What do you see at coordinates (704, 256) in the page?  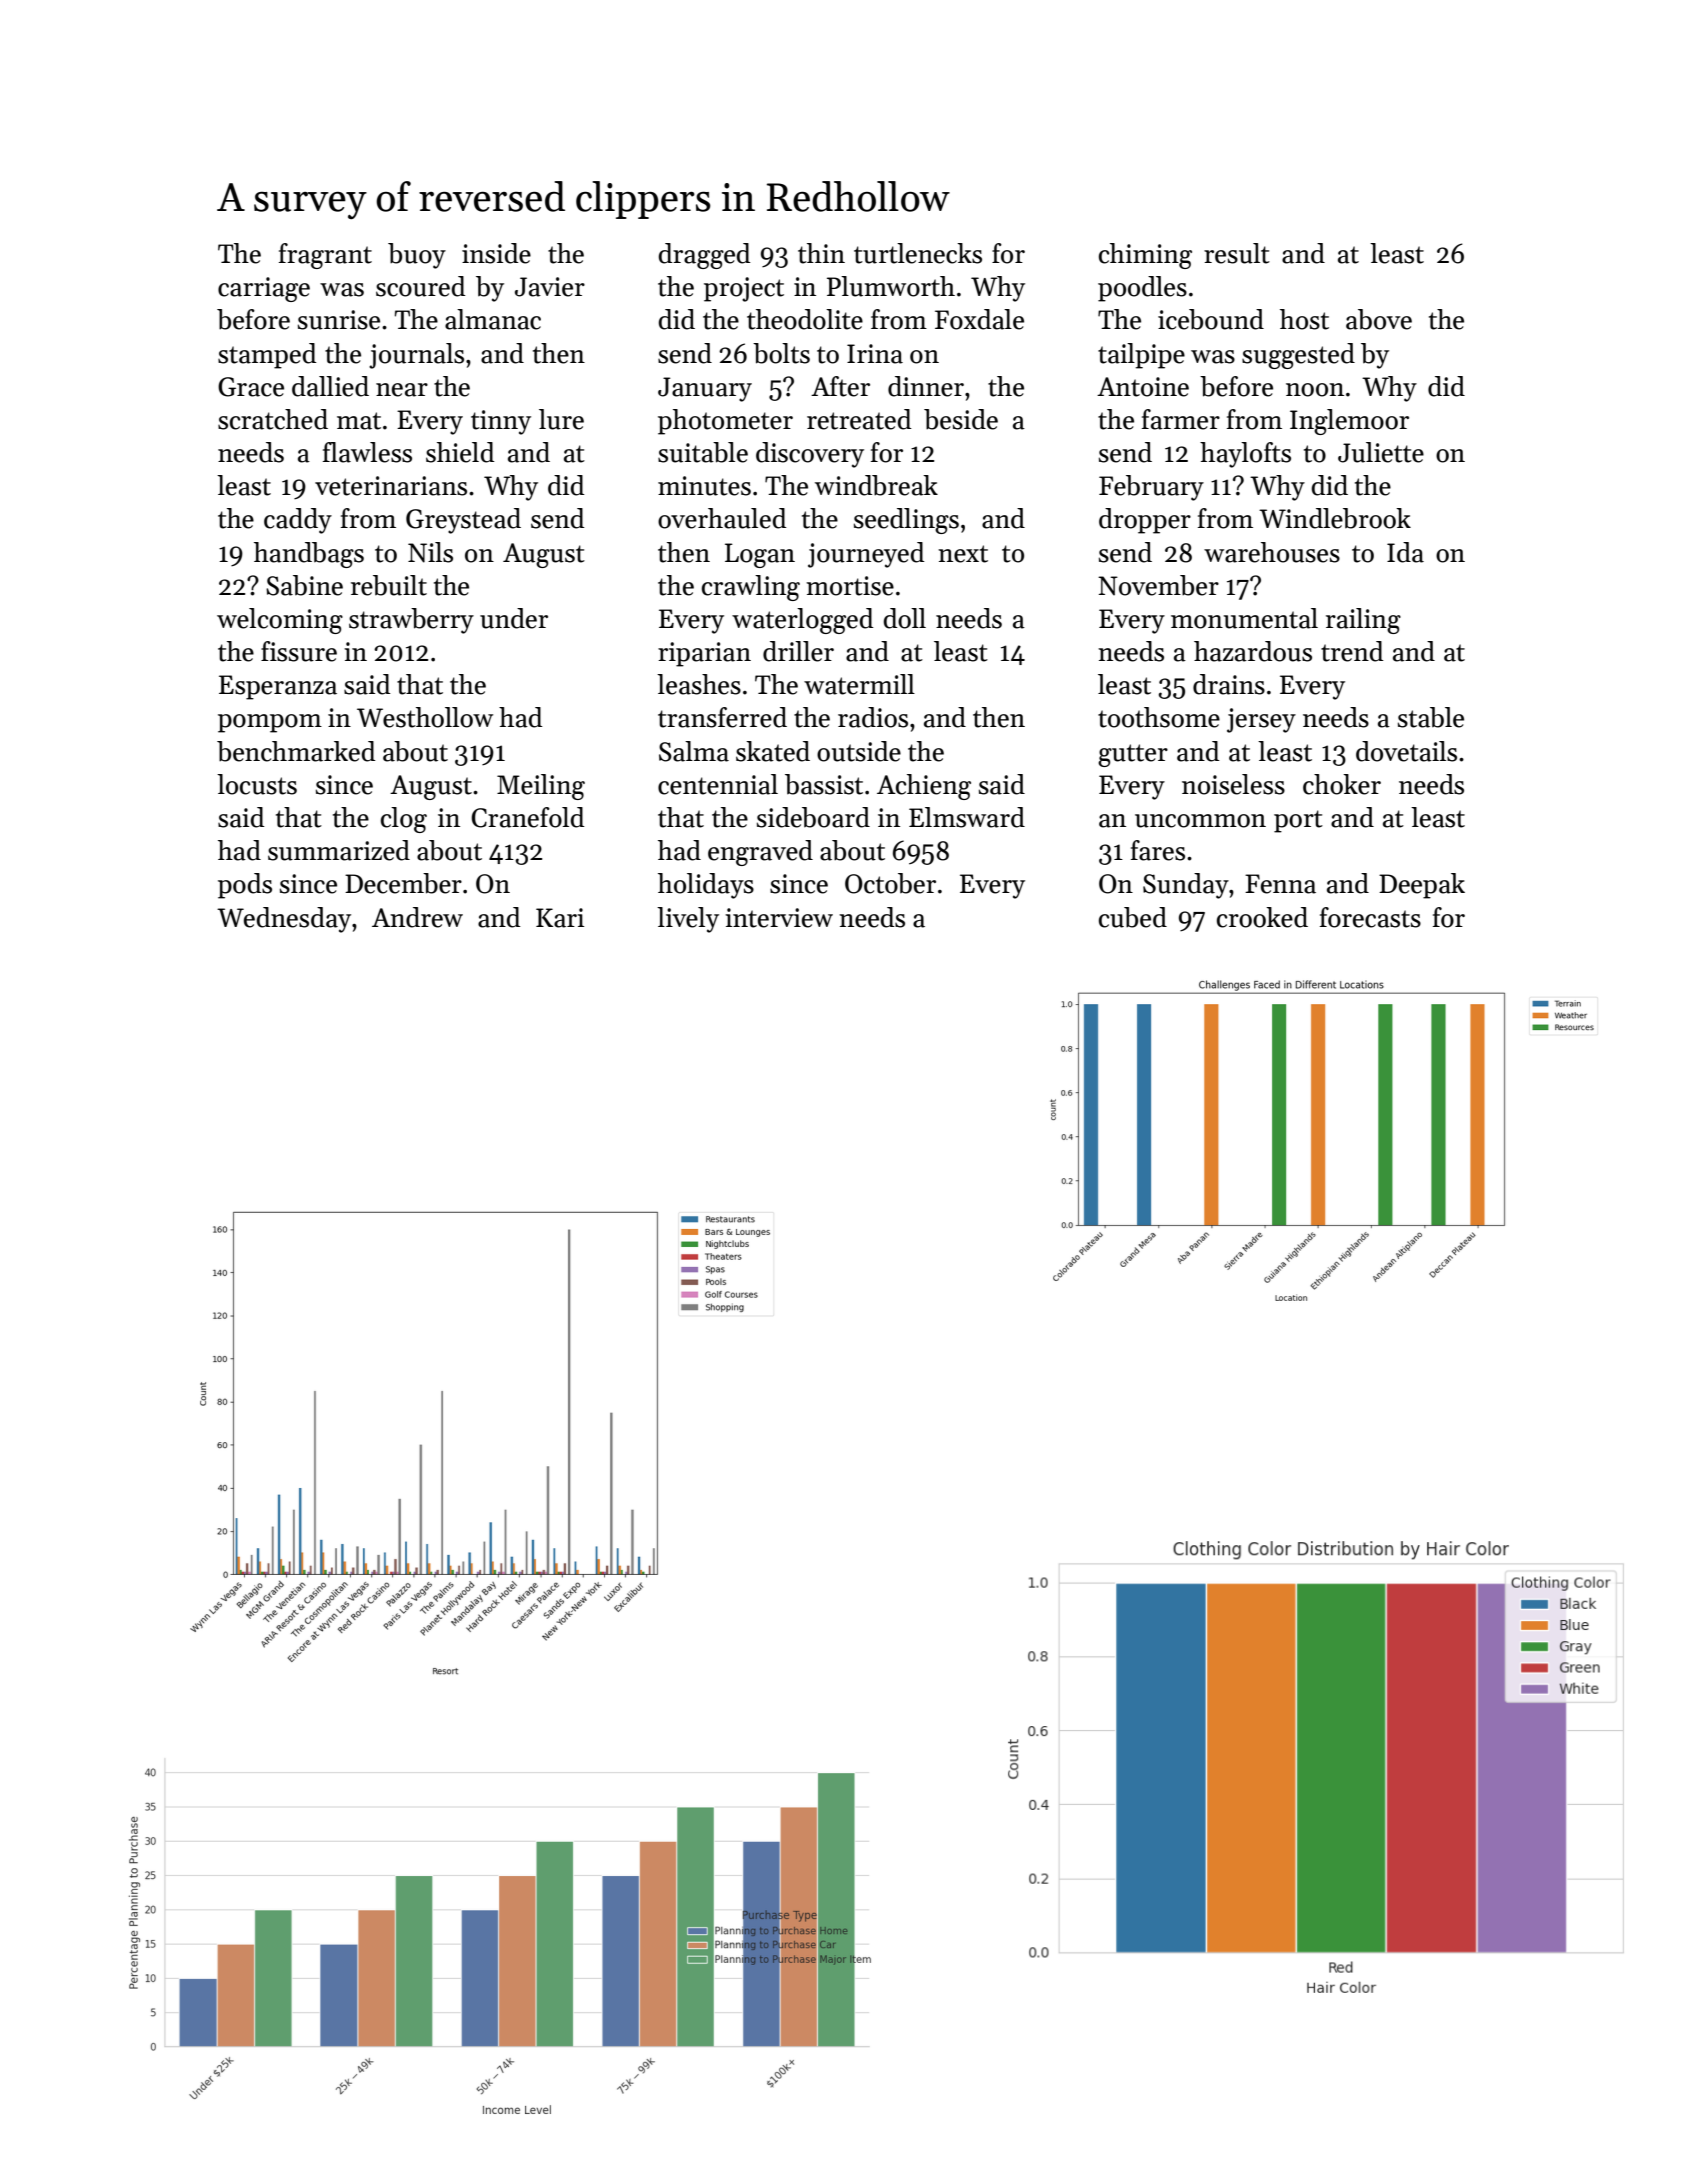 I see `dragged` at bounding box center [704, 256].
